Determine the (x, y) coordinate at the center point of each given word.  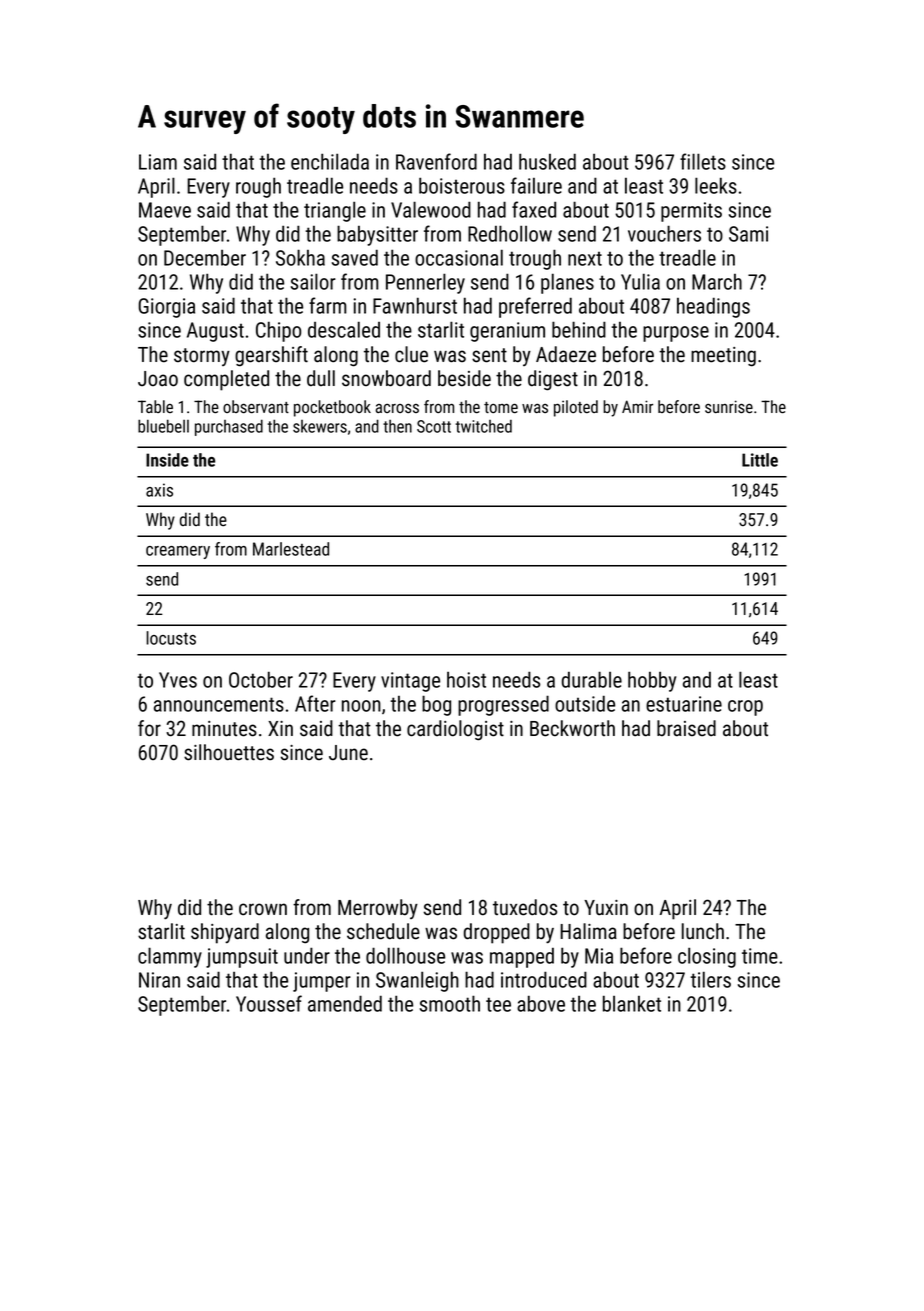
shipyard (225, 933)
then (397, 426)
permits (691, 212)
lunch (703, 931)
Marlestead (291, 549)
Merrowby (378, 909)
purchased (229, 427)
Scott (434, 426)
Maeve (165, 210)
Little (760, 460)
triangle (335, 211)
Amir (637, 406)
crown (263, 909)
